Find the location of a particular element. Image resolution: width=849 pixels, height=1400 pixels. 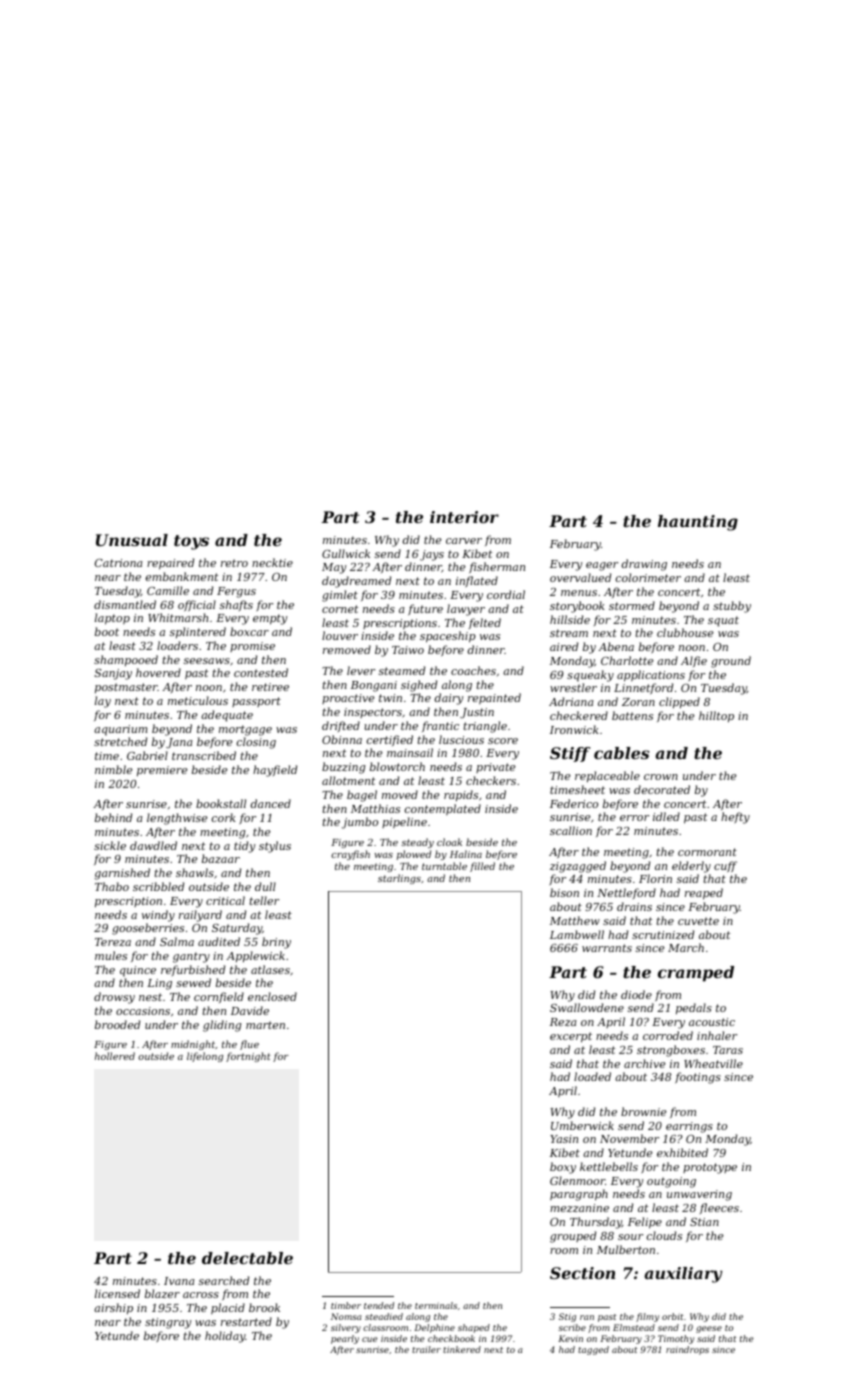

clubhouse is located at coordinates (685, 632).
